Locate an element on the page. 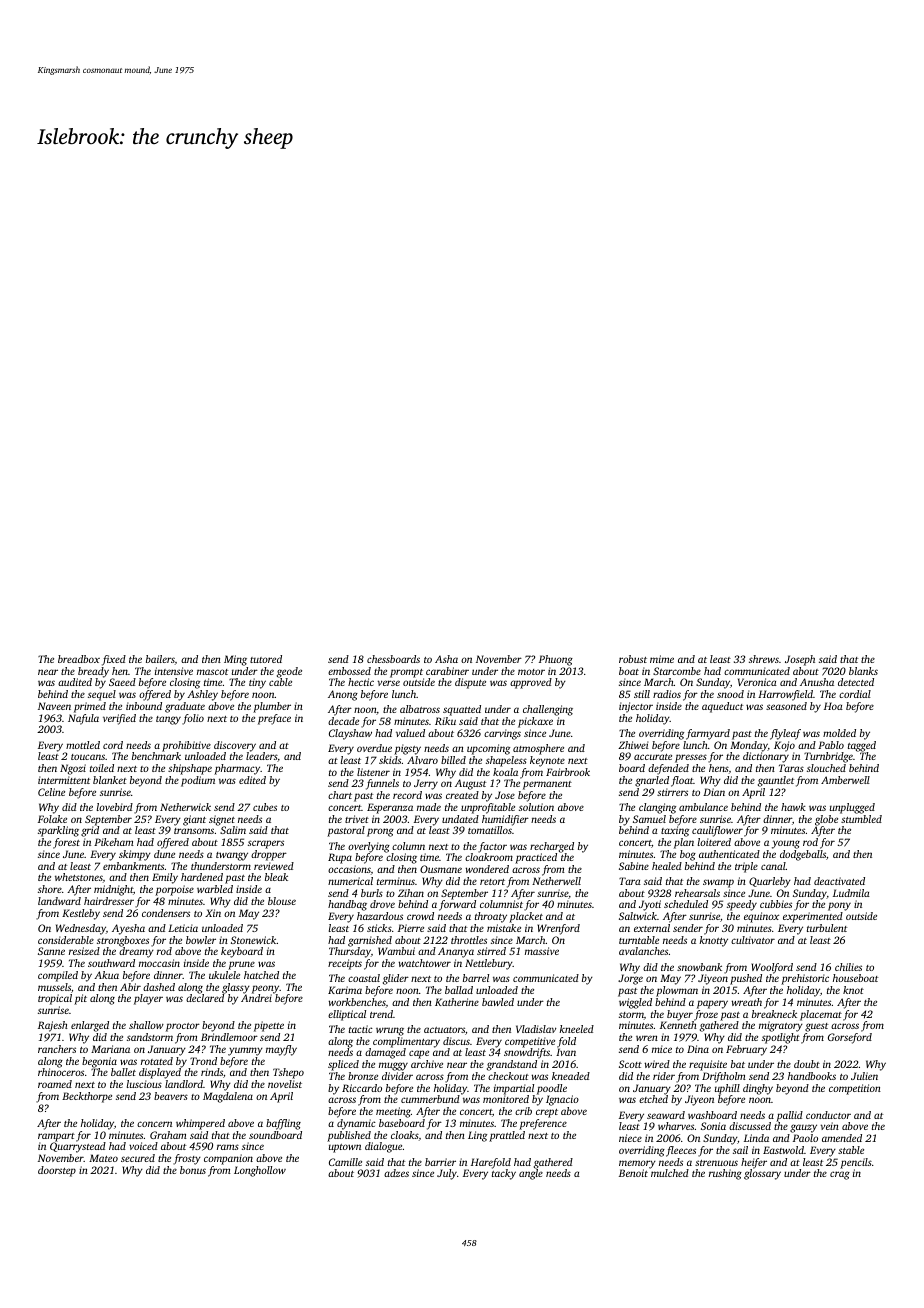  Asha is located at coordinates (446, 659).
